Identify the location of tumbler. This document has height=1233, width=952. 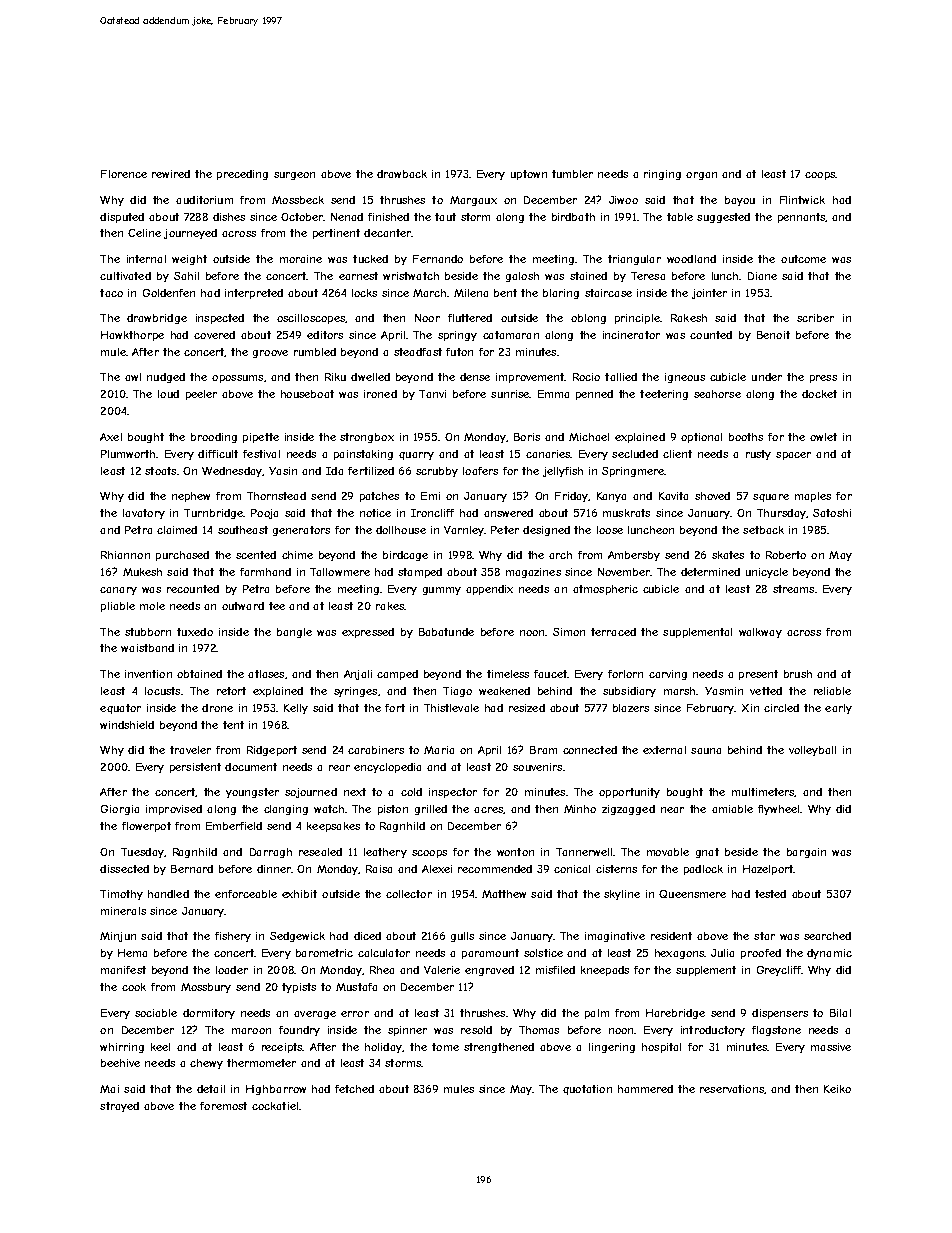
(572, 174).
